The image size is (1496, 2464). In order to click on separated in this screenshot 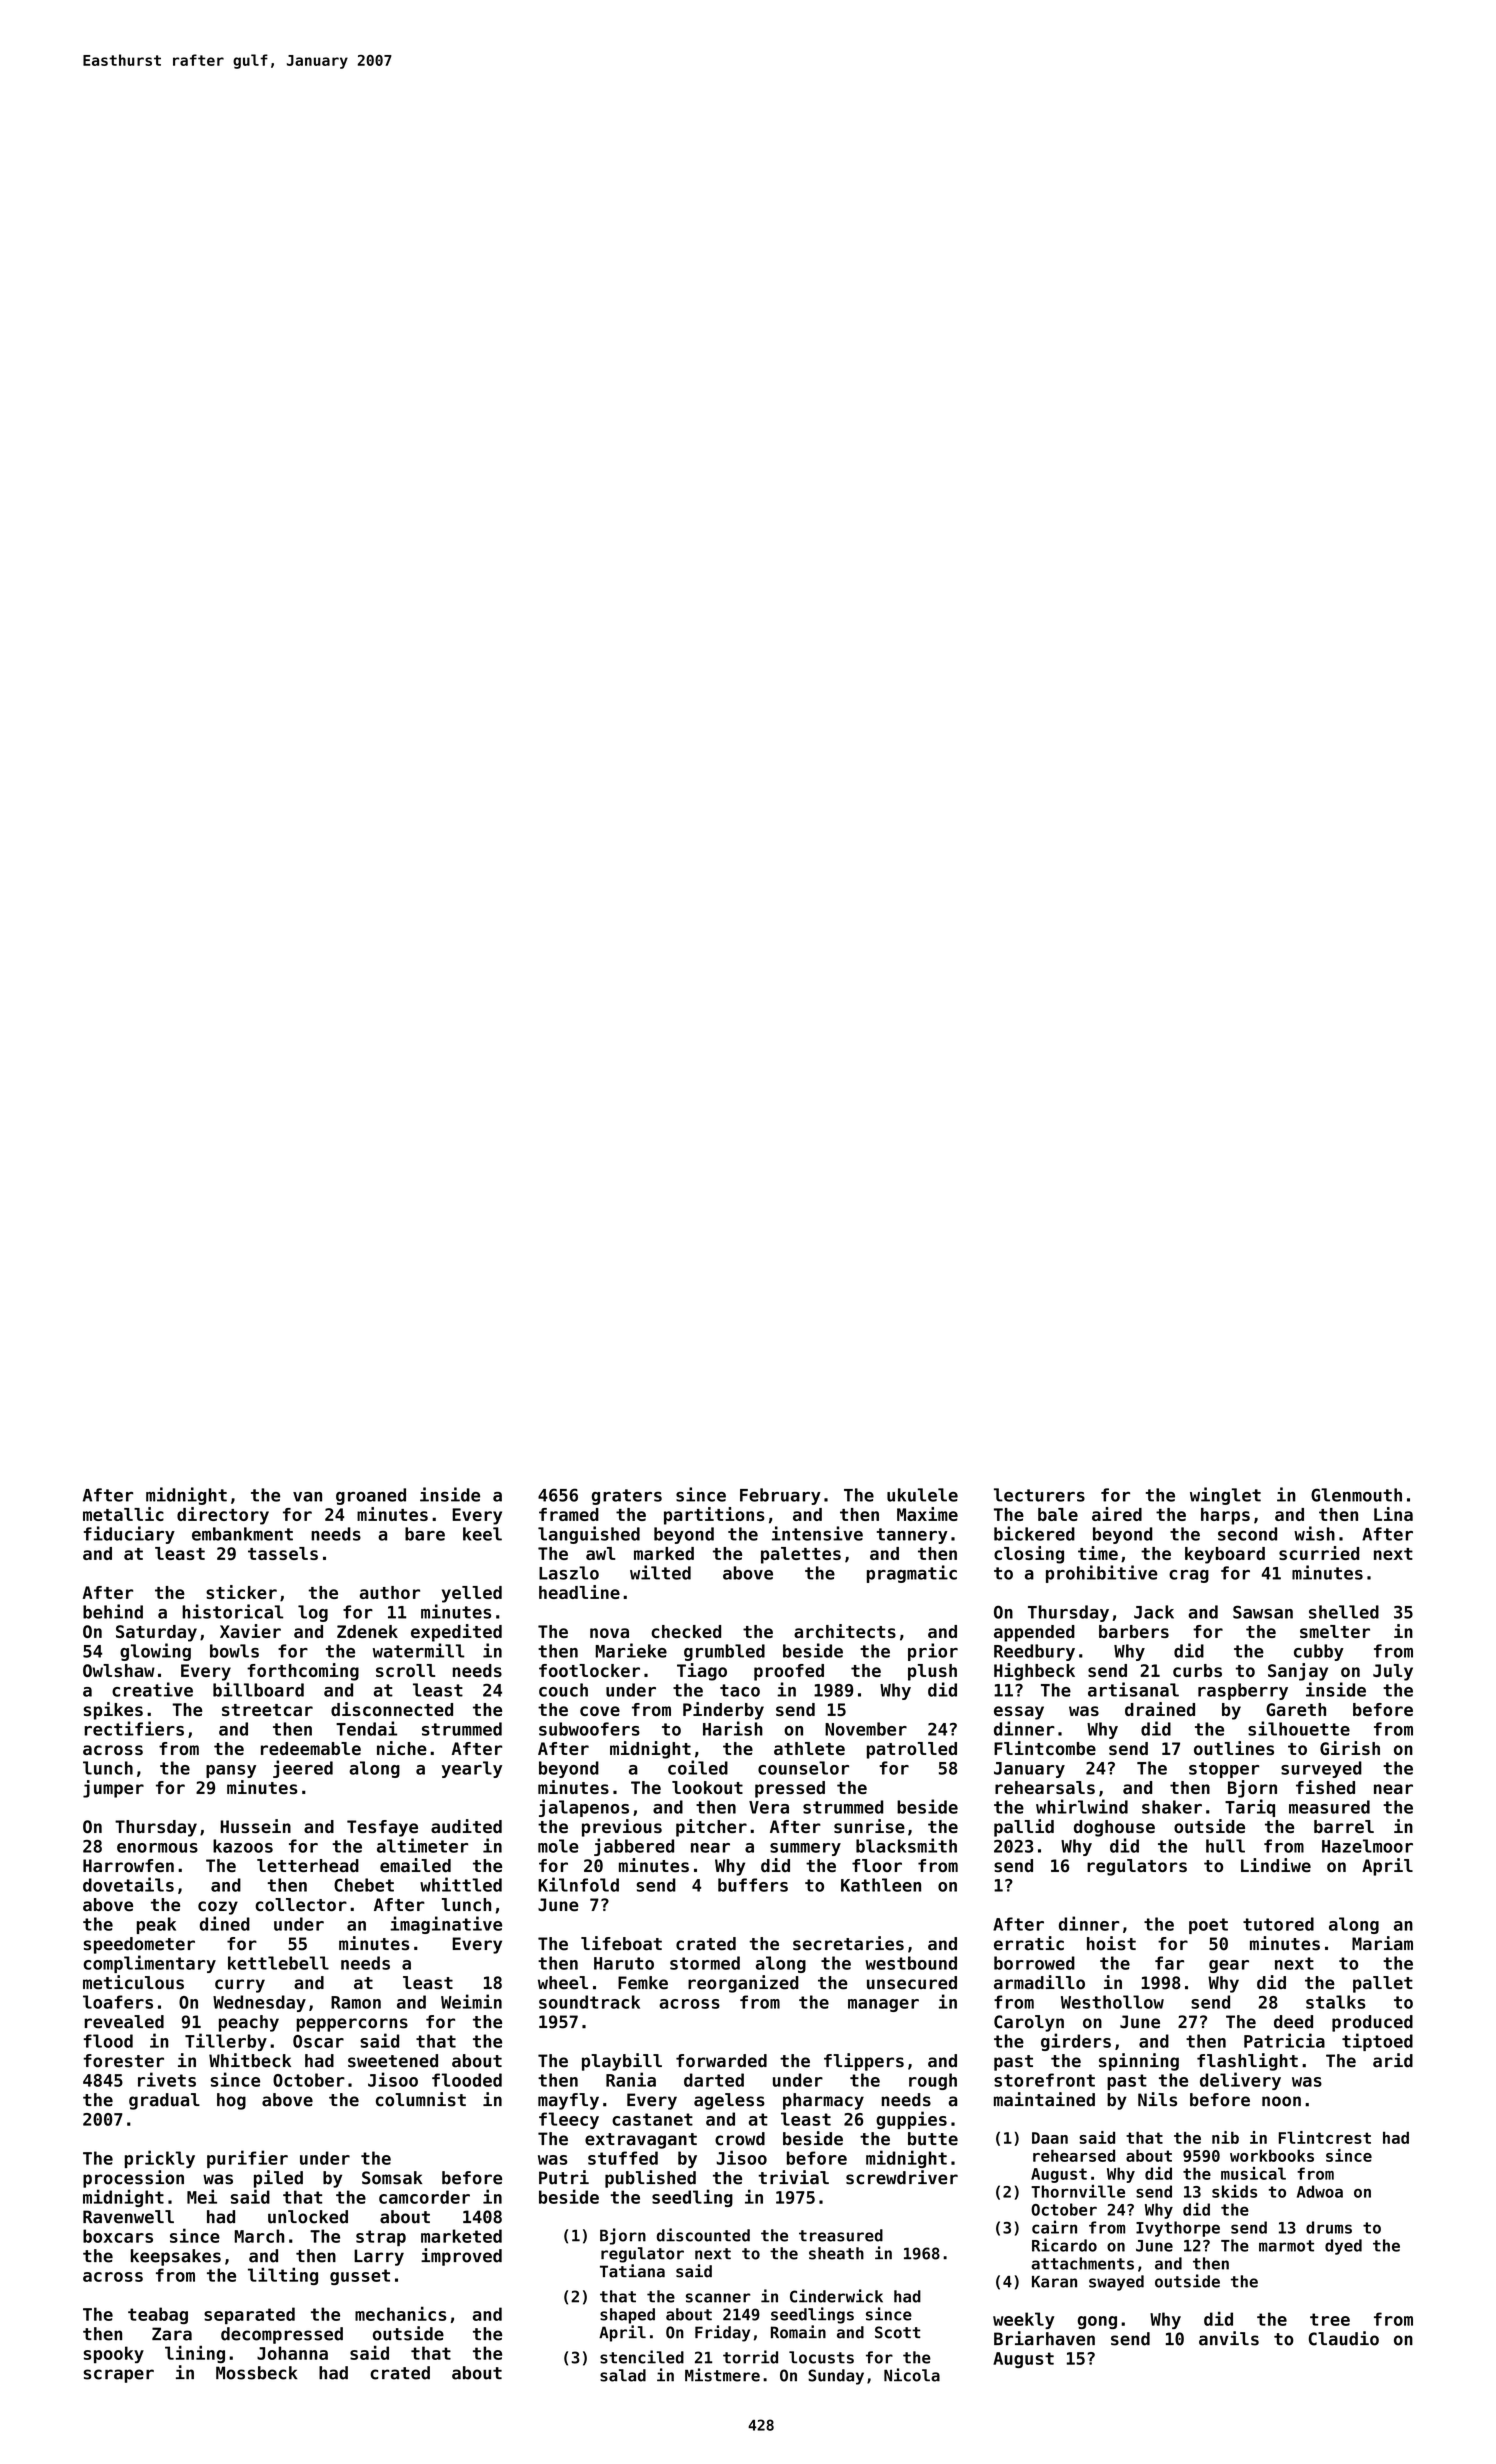, I will do `click(249, 2315)`.
